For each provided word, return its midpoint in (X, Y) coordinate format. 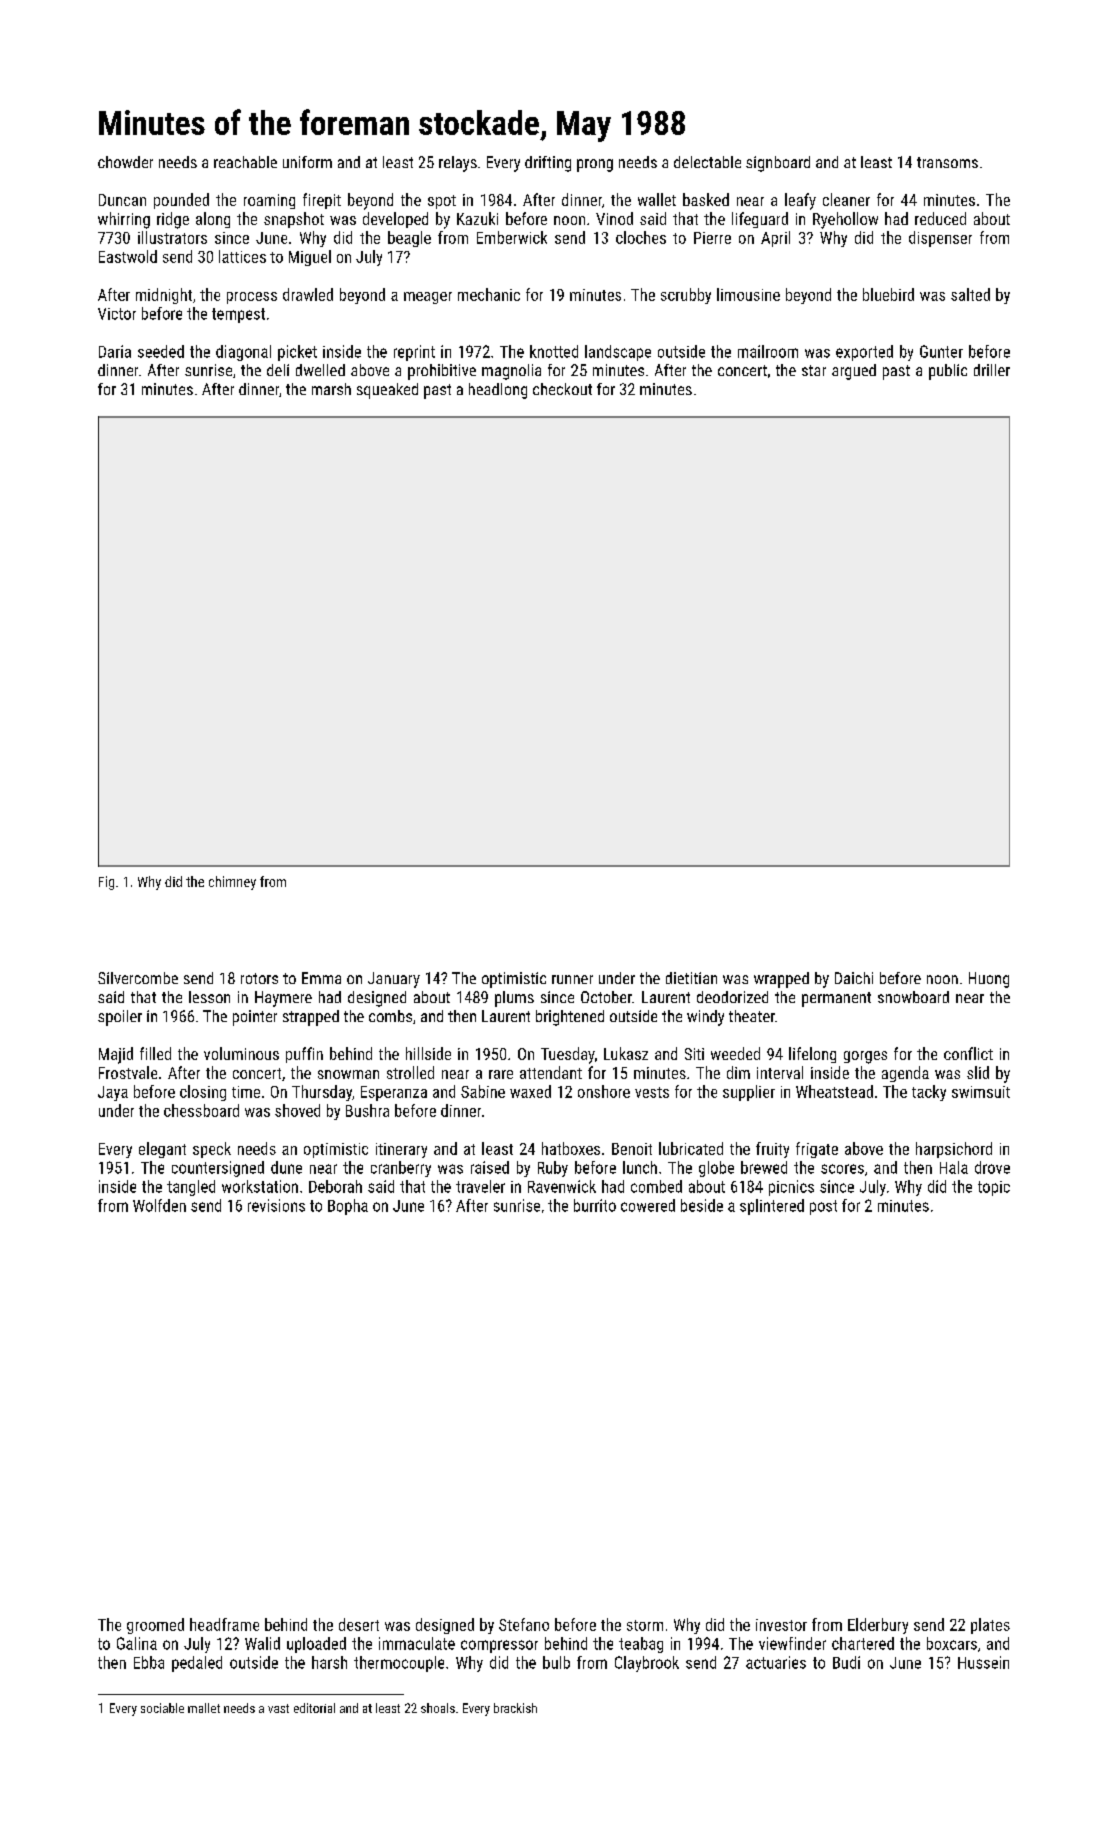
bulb (556, 1662)
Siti (694, 1054)
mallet (204, 1708)
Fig (106, 883)
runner (572, 979)
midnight (164, 296)
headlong (498, 391)
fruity (772, 1150)
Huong (989, 980)
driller (992, 370)
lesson (209, 997)
